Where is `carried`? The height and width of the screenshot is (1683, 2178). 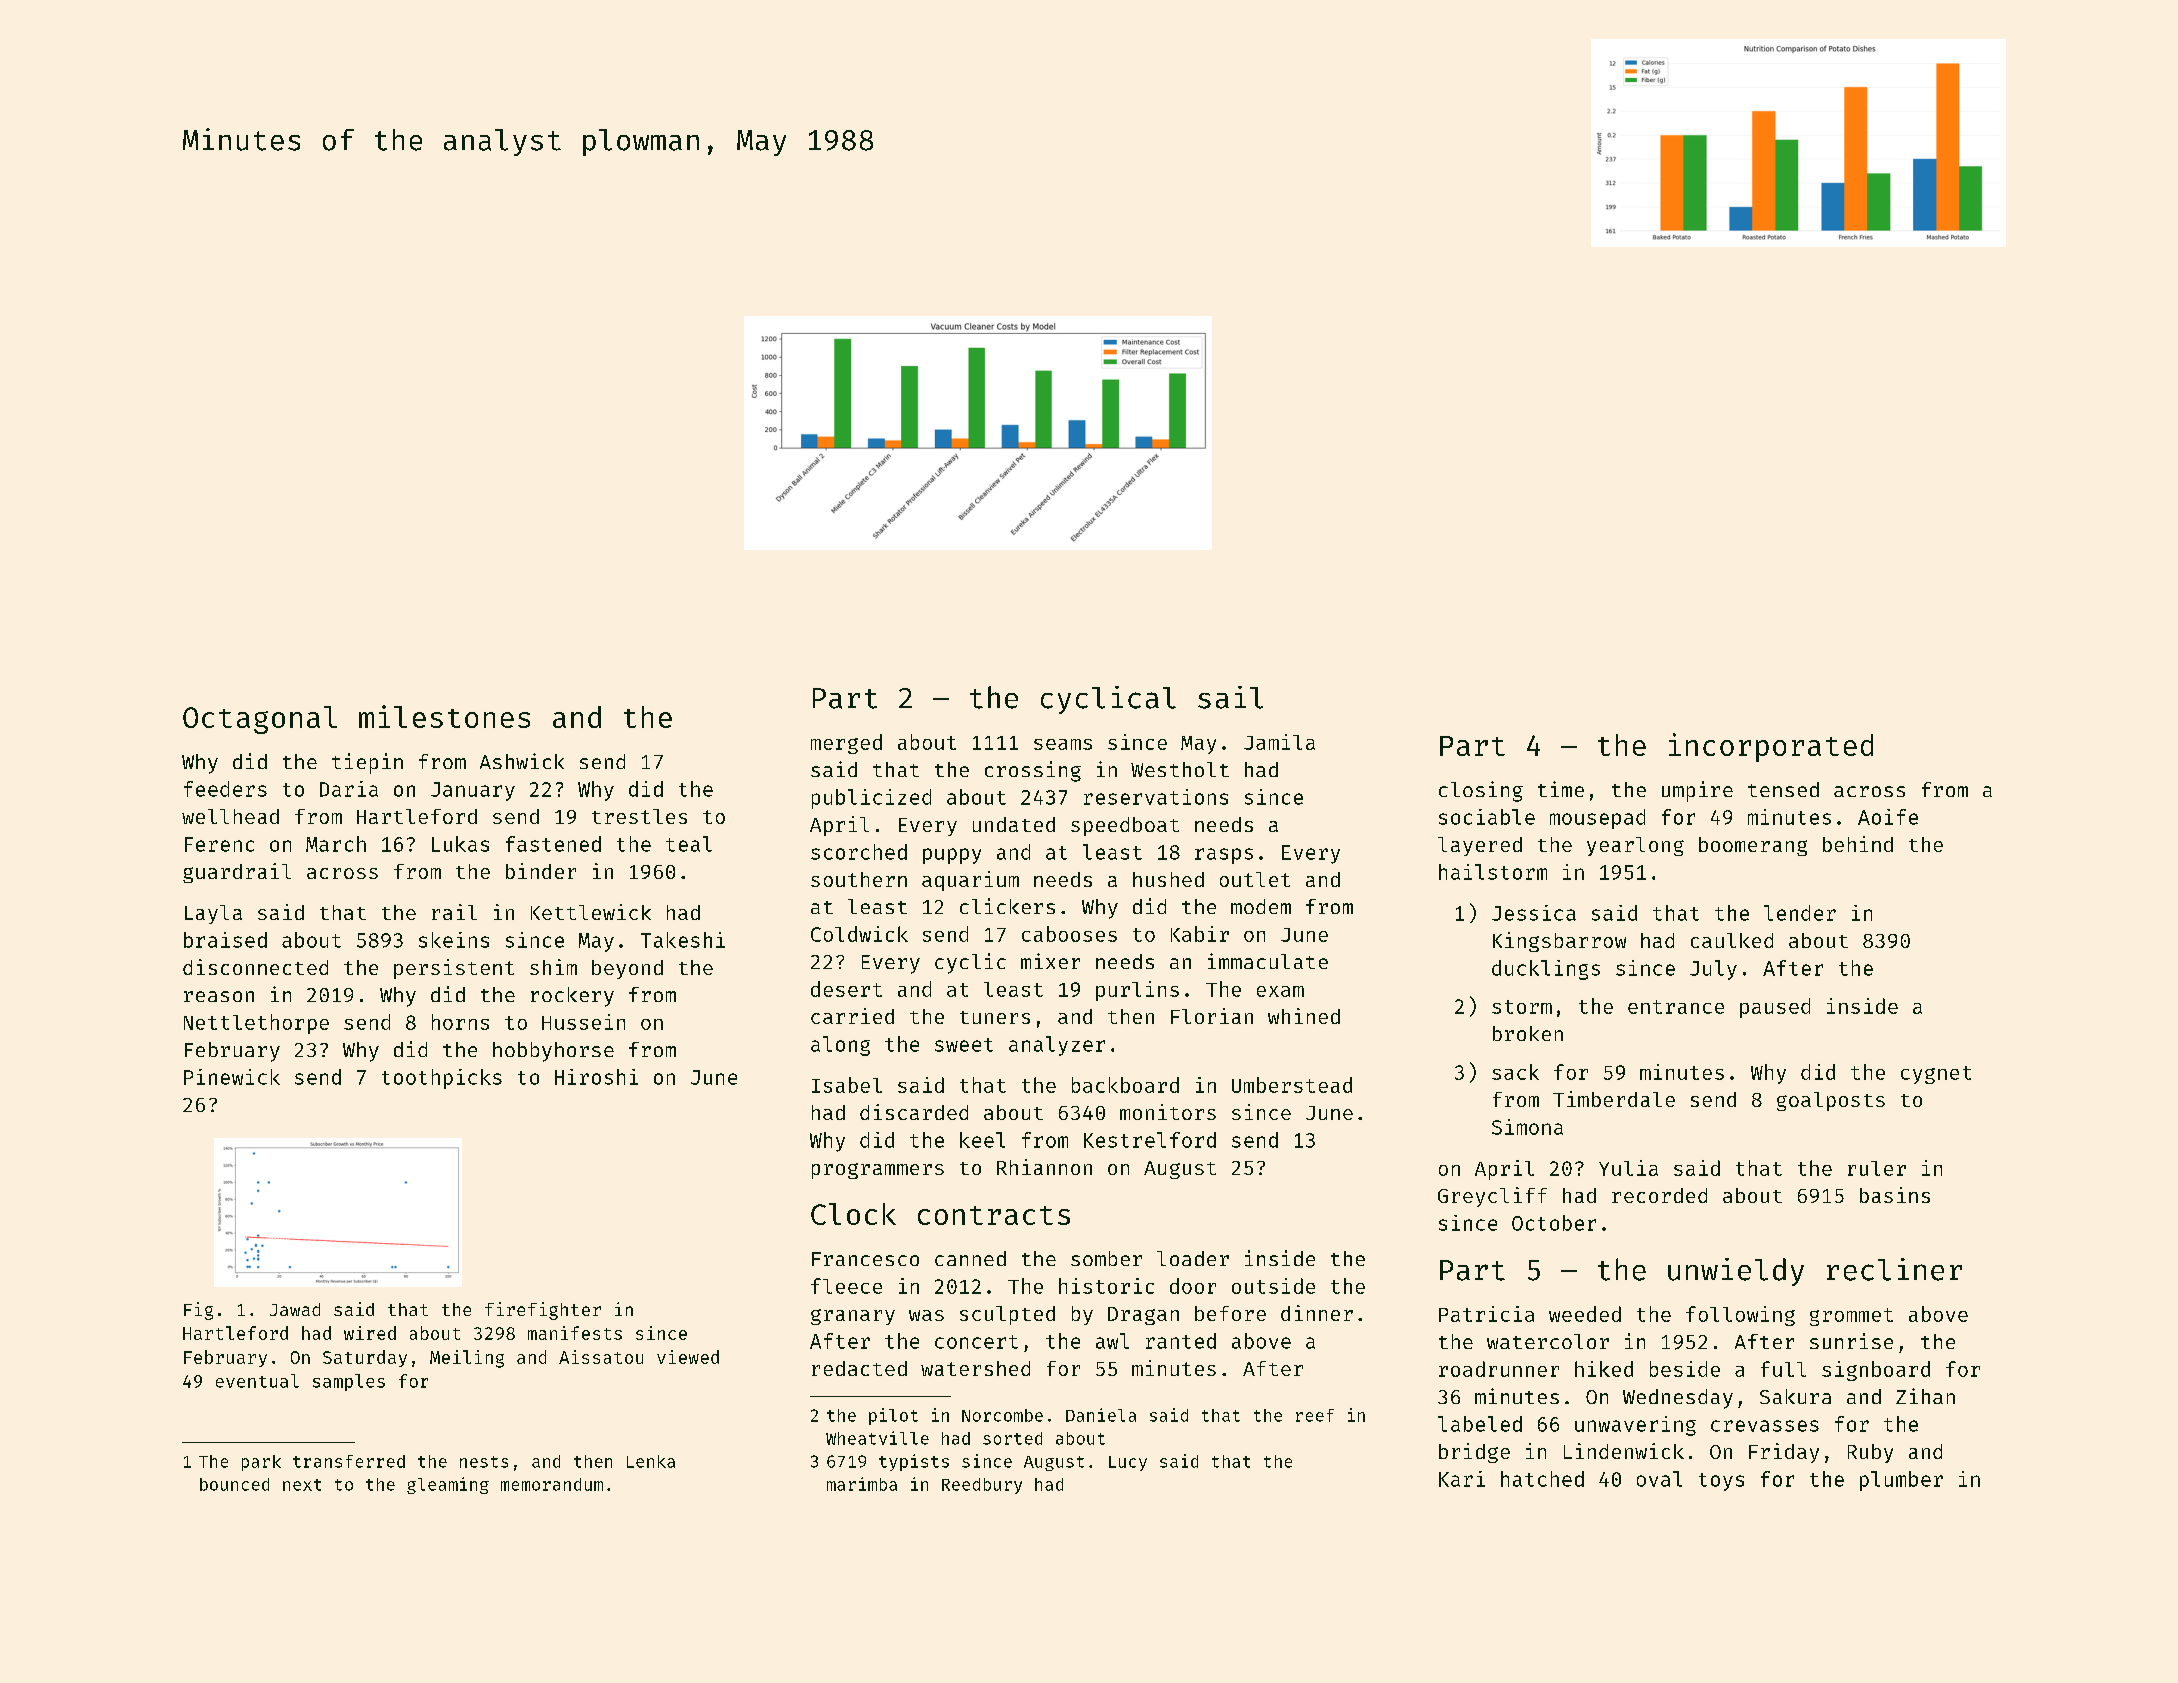 carried is located at coordinates (852, 1016).
